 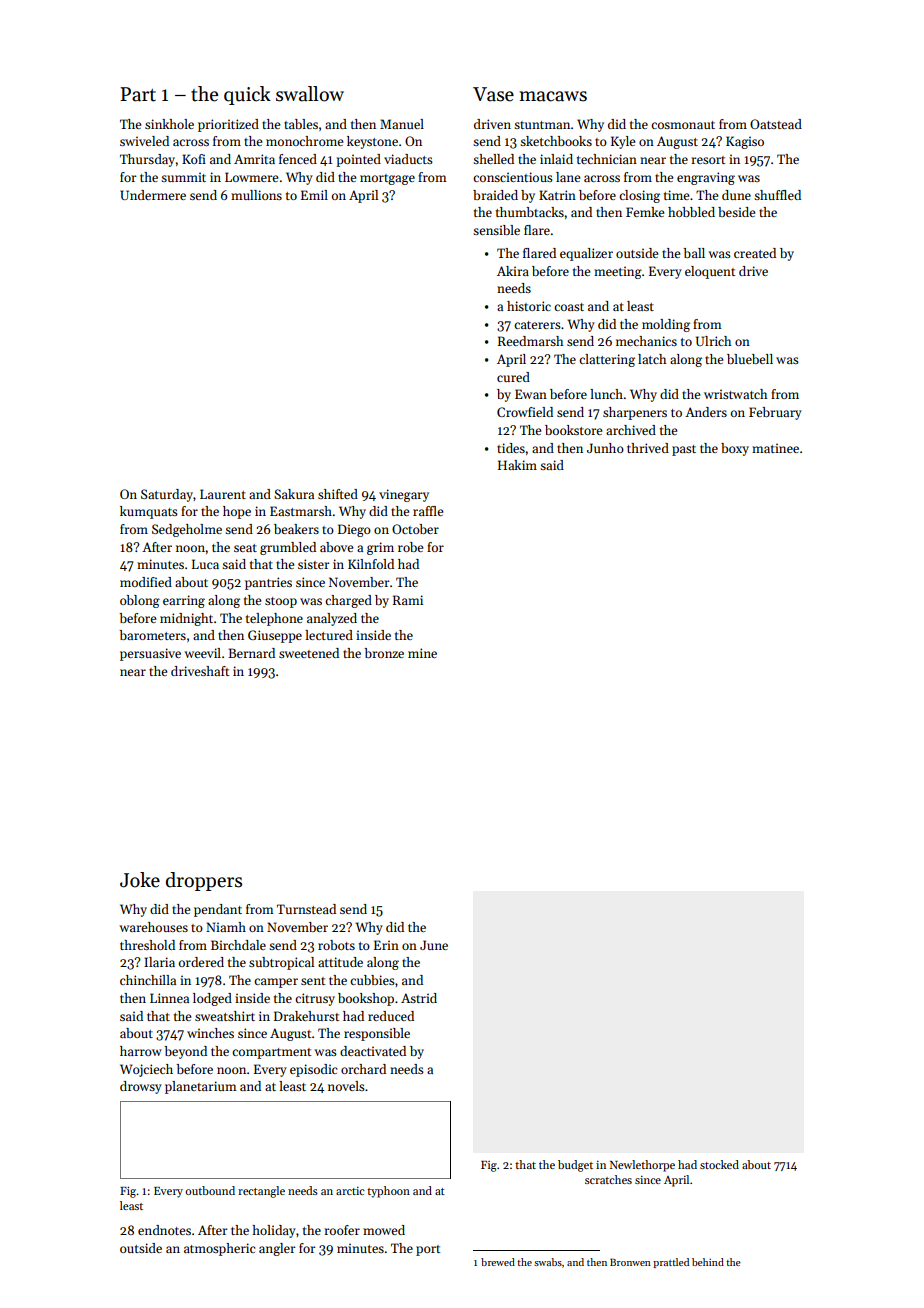 What do you see at coordinates (387, 179) in the screenshot?
I see `mortgage` at bounding box center [387, 179].
